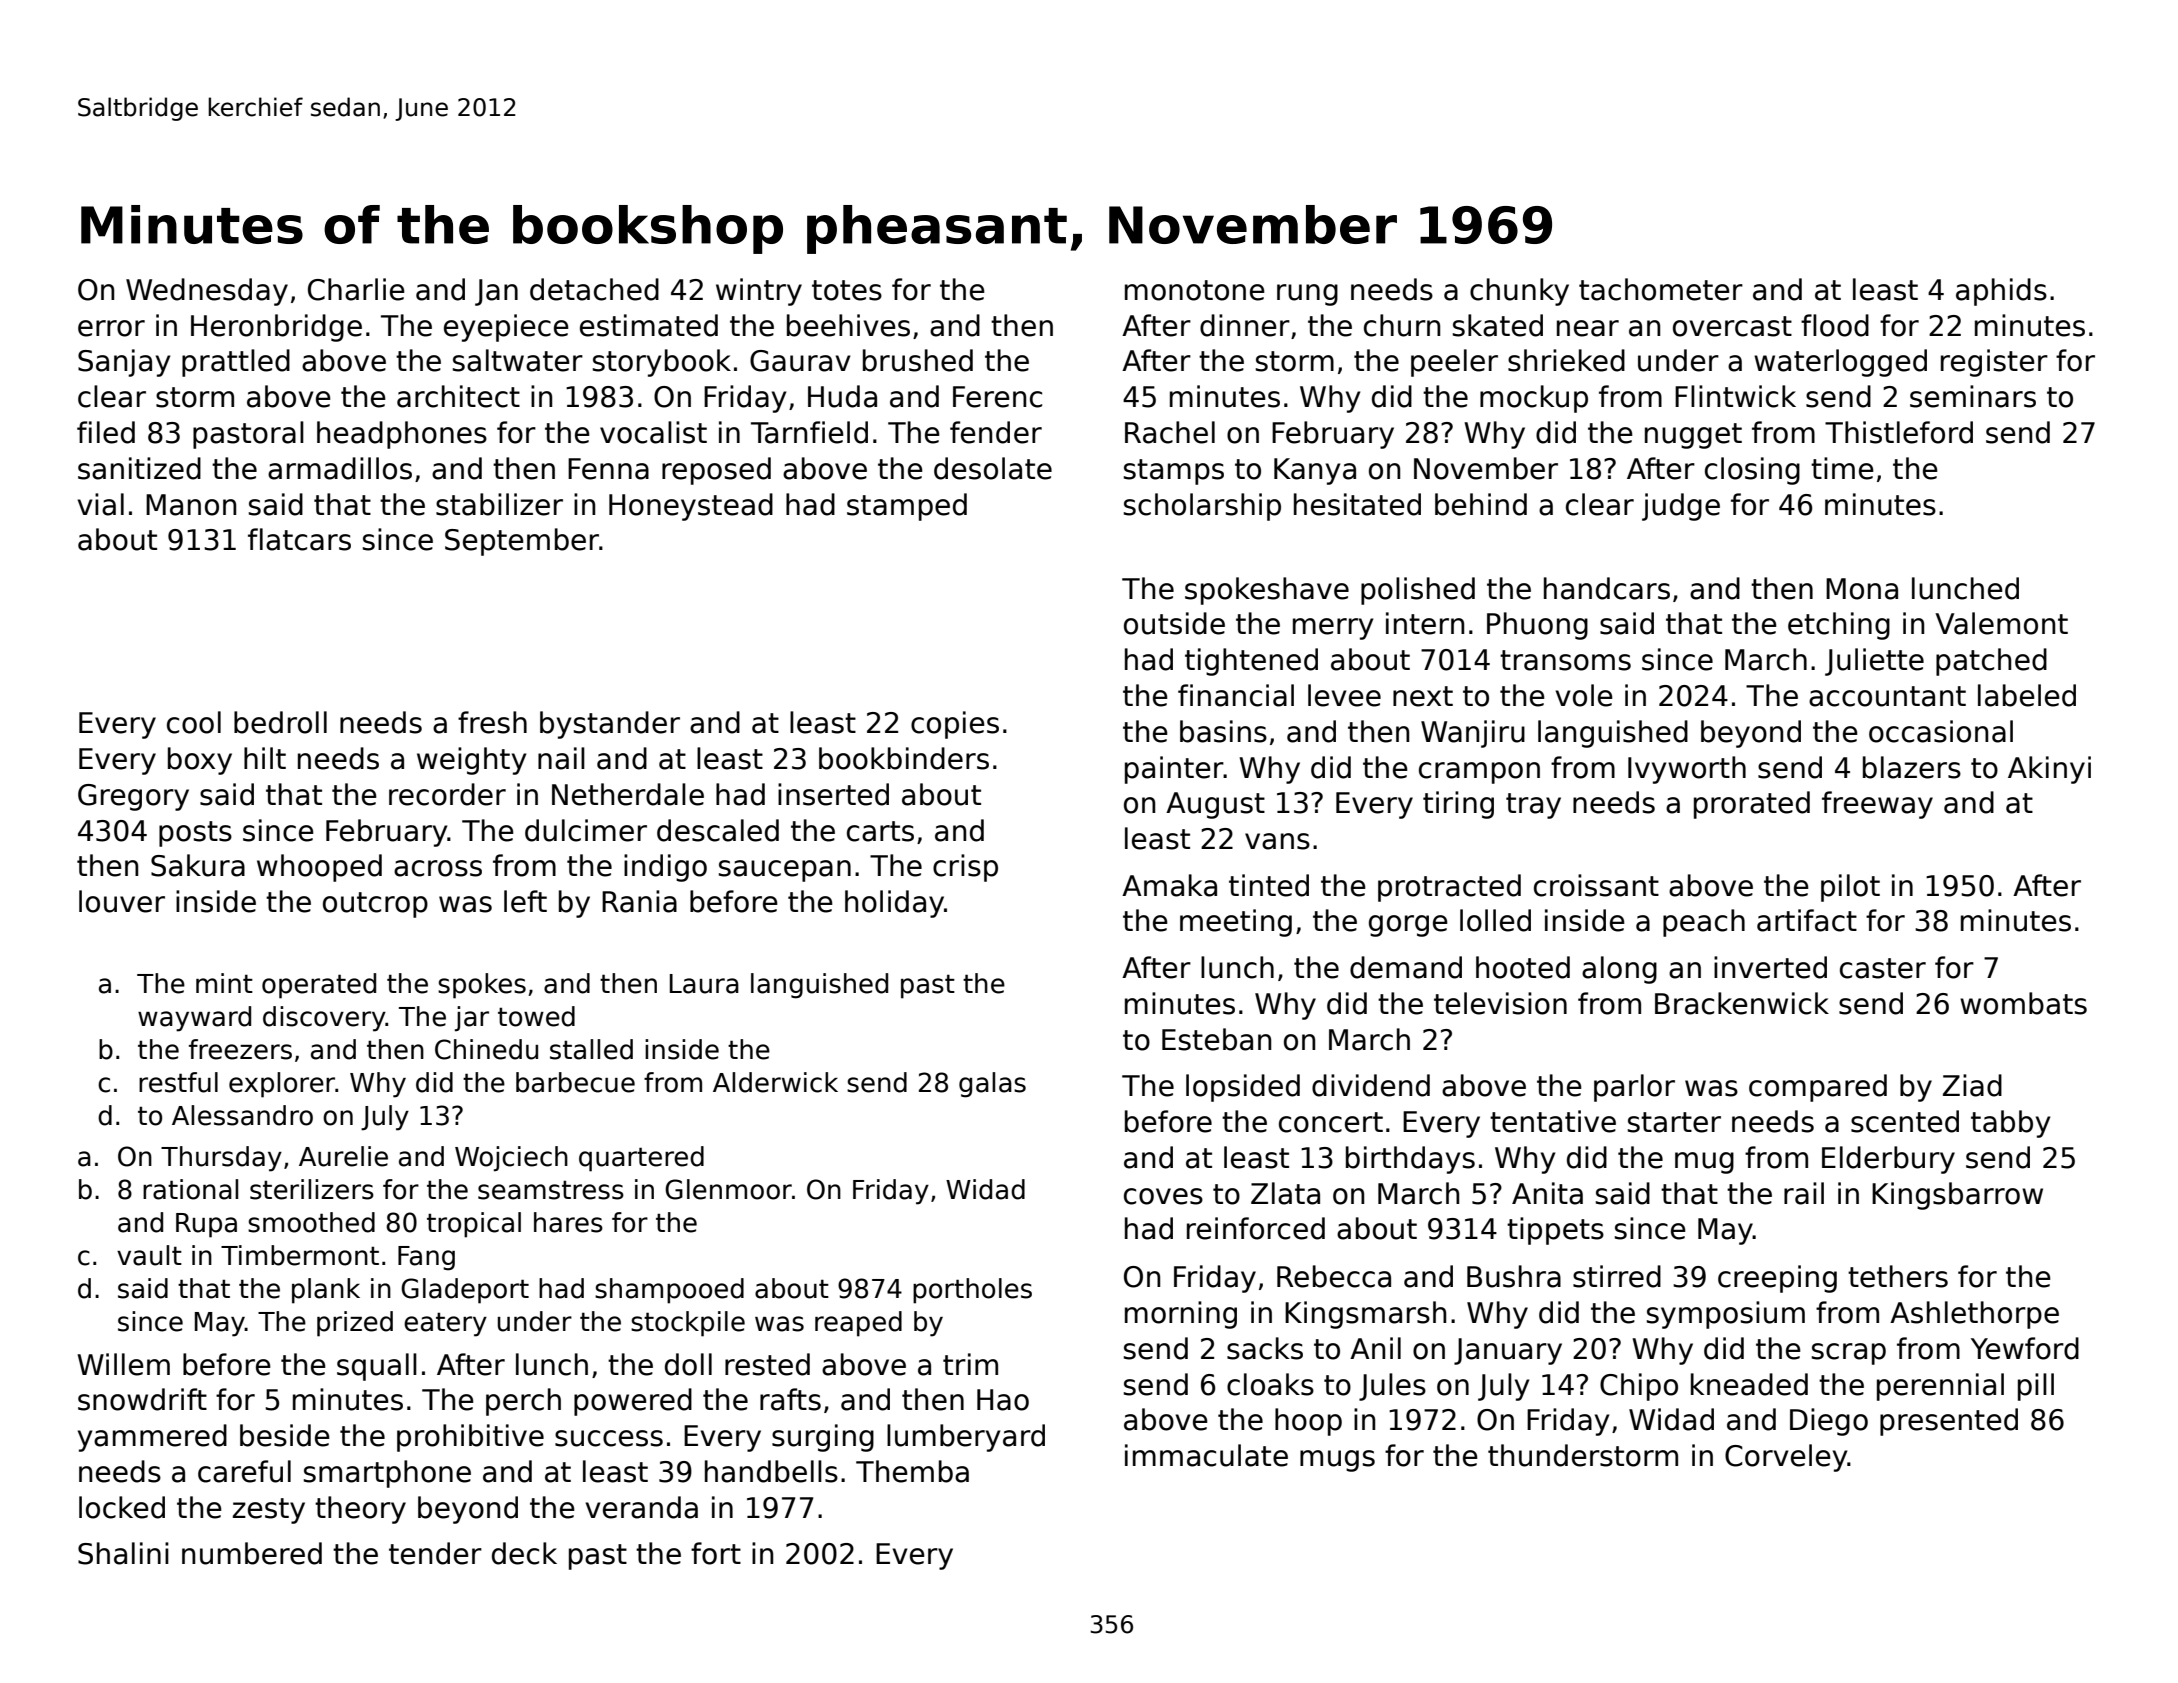 The height and width of the screenshot is (1683, 2178). What do you see at coordinates (665, 868) in the screenshot?
I see `indigo` at bounding box center [665, 868].
